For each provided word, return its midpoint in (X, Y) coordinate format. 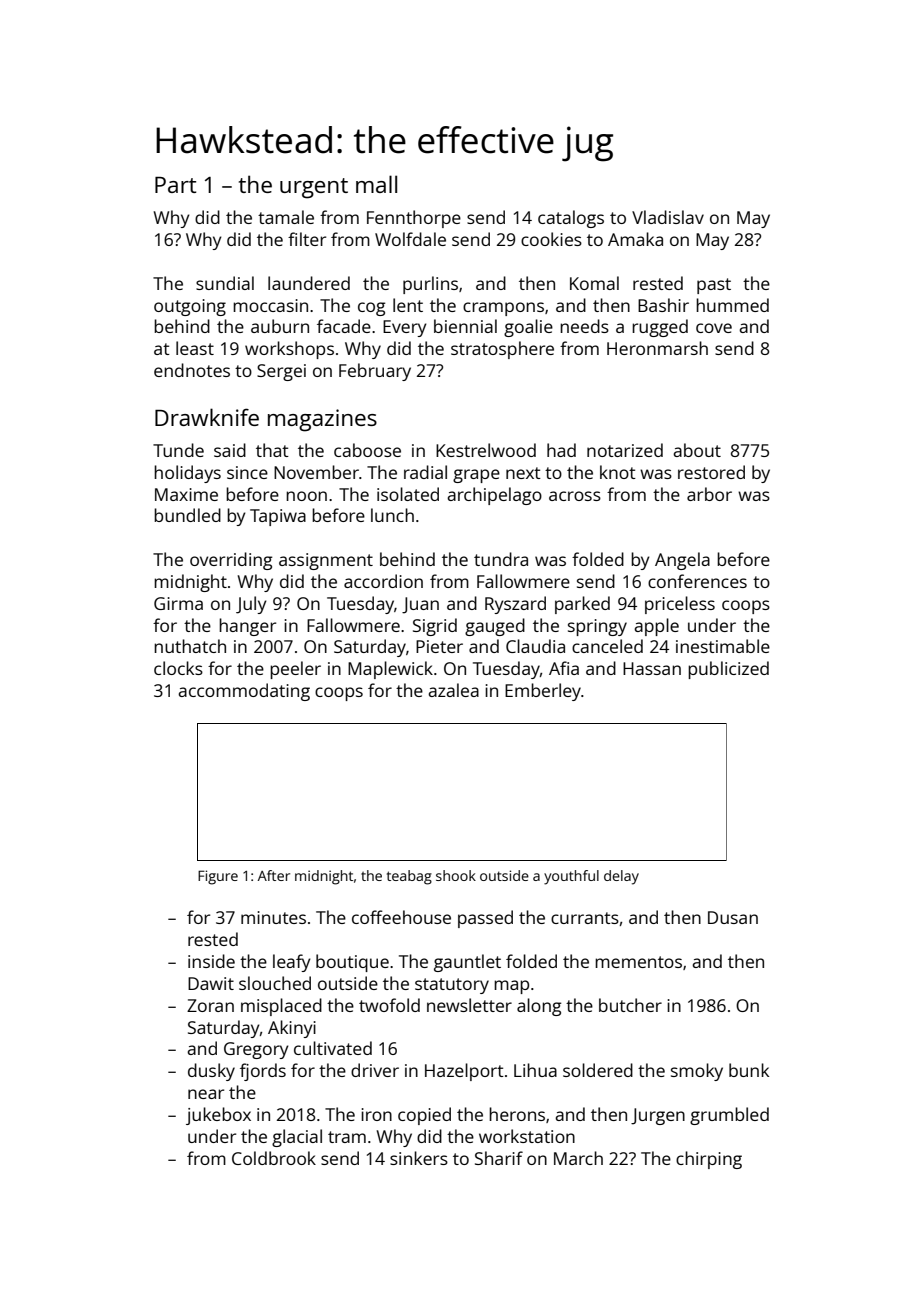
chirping (709, 1160)
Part (175, 185)
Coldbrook (274, 1158)
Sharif (499, 1158)
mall (376, 184)
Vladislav (668, 217)
